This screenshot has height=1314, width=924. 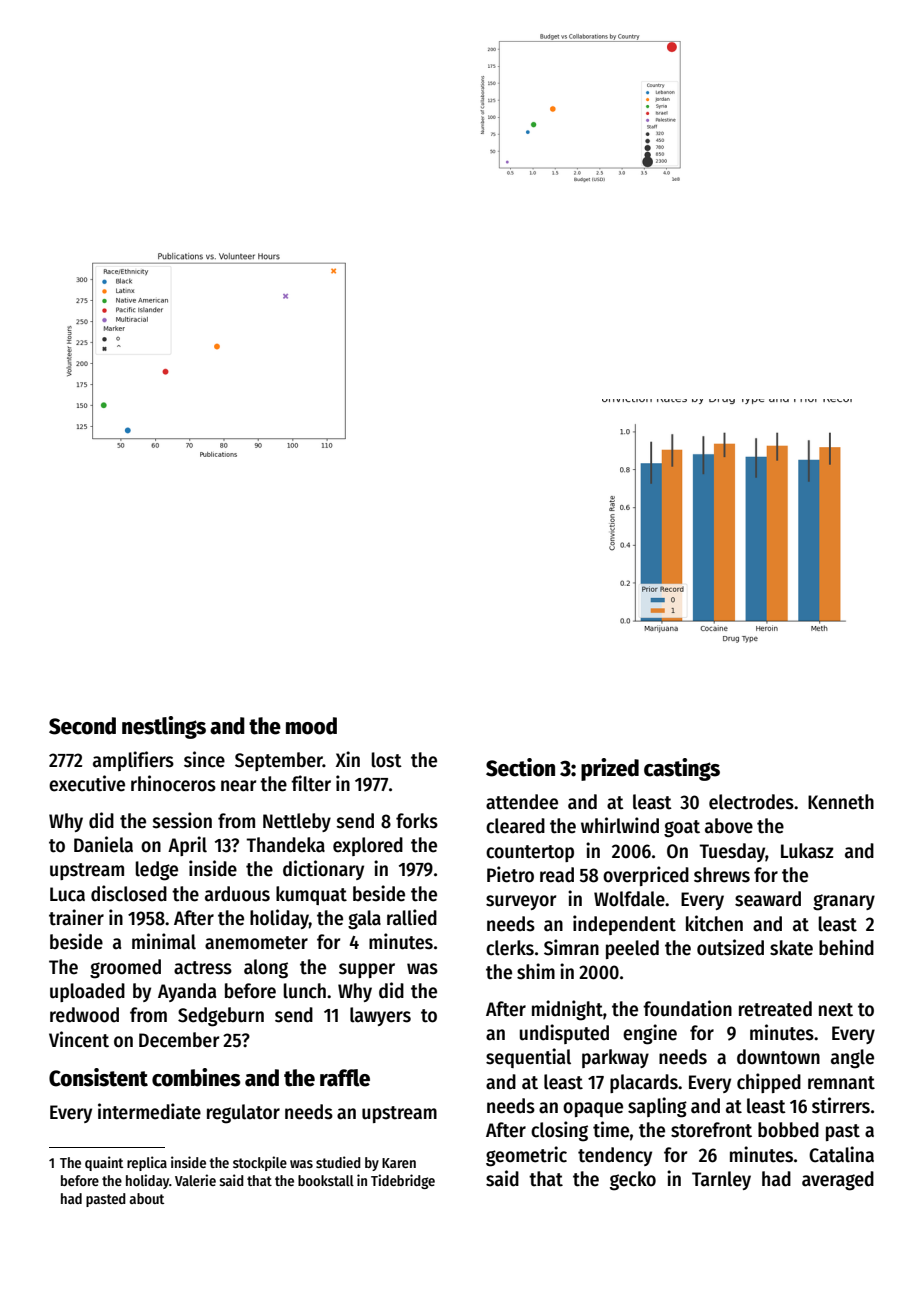 I want to click on foundation, so click(x=687, y=1008).
